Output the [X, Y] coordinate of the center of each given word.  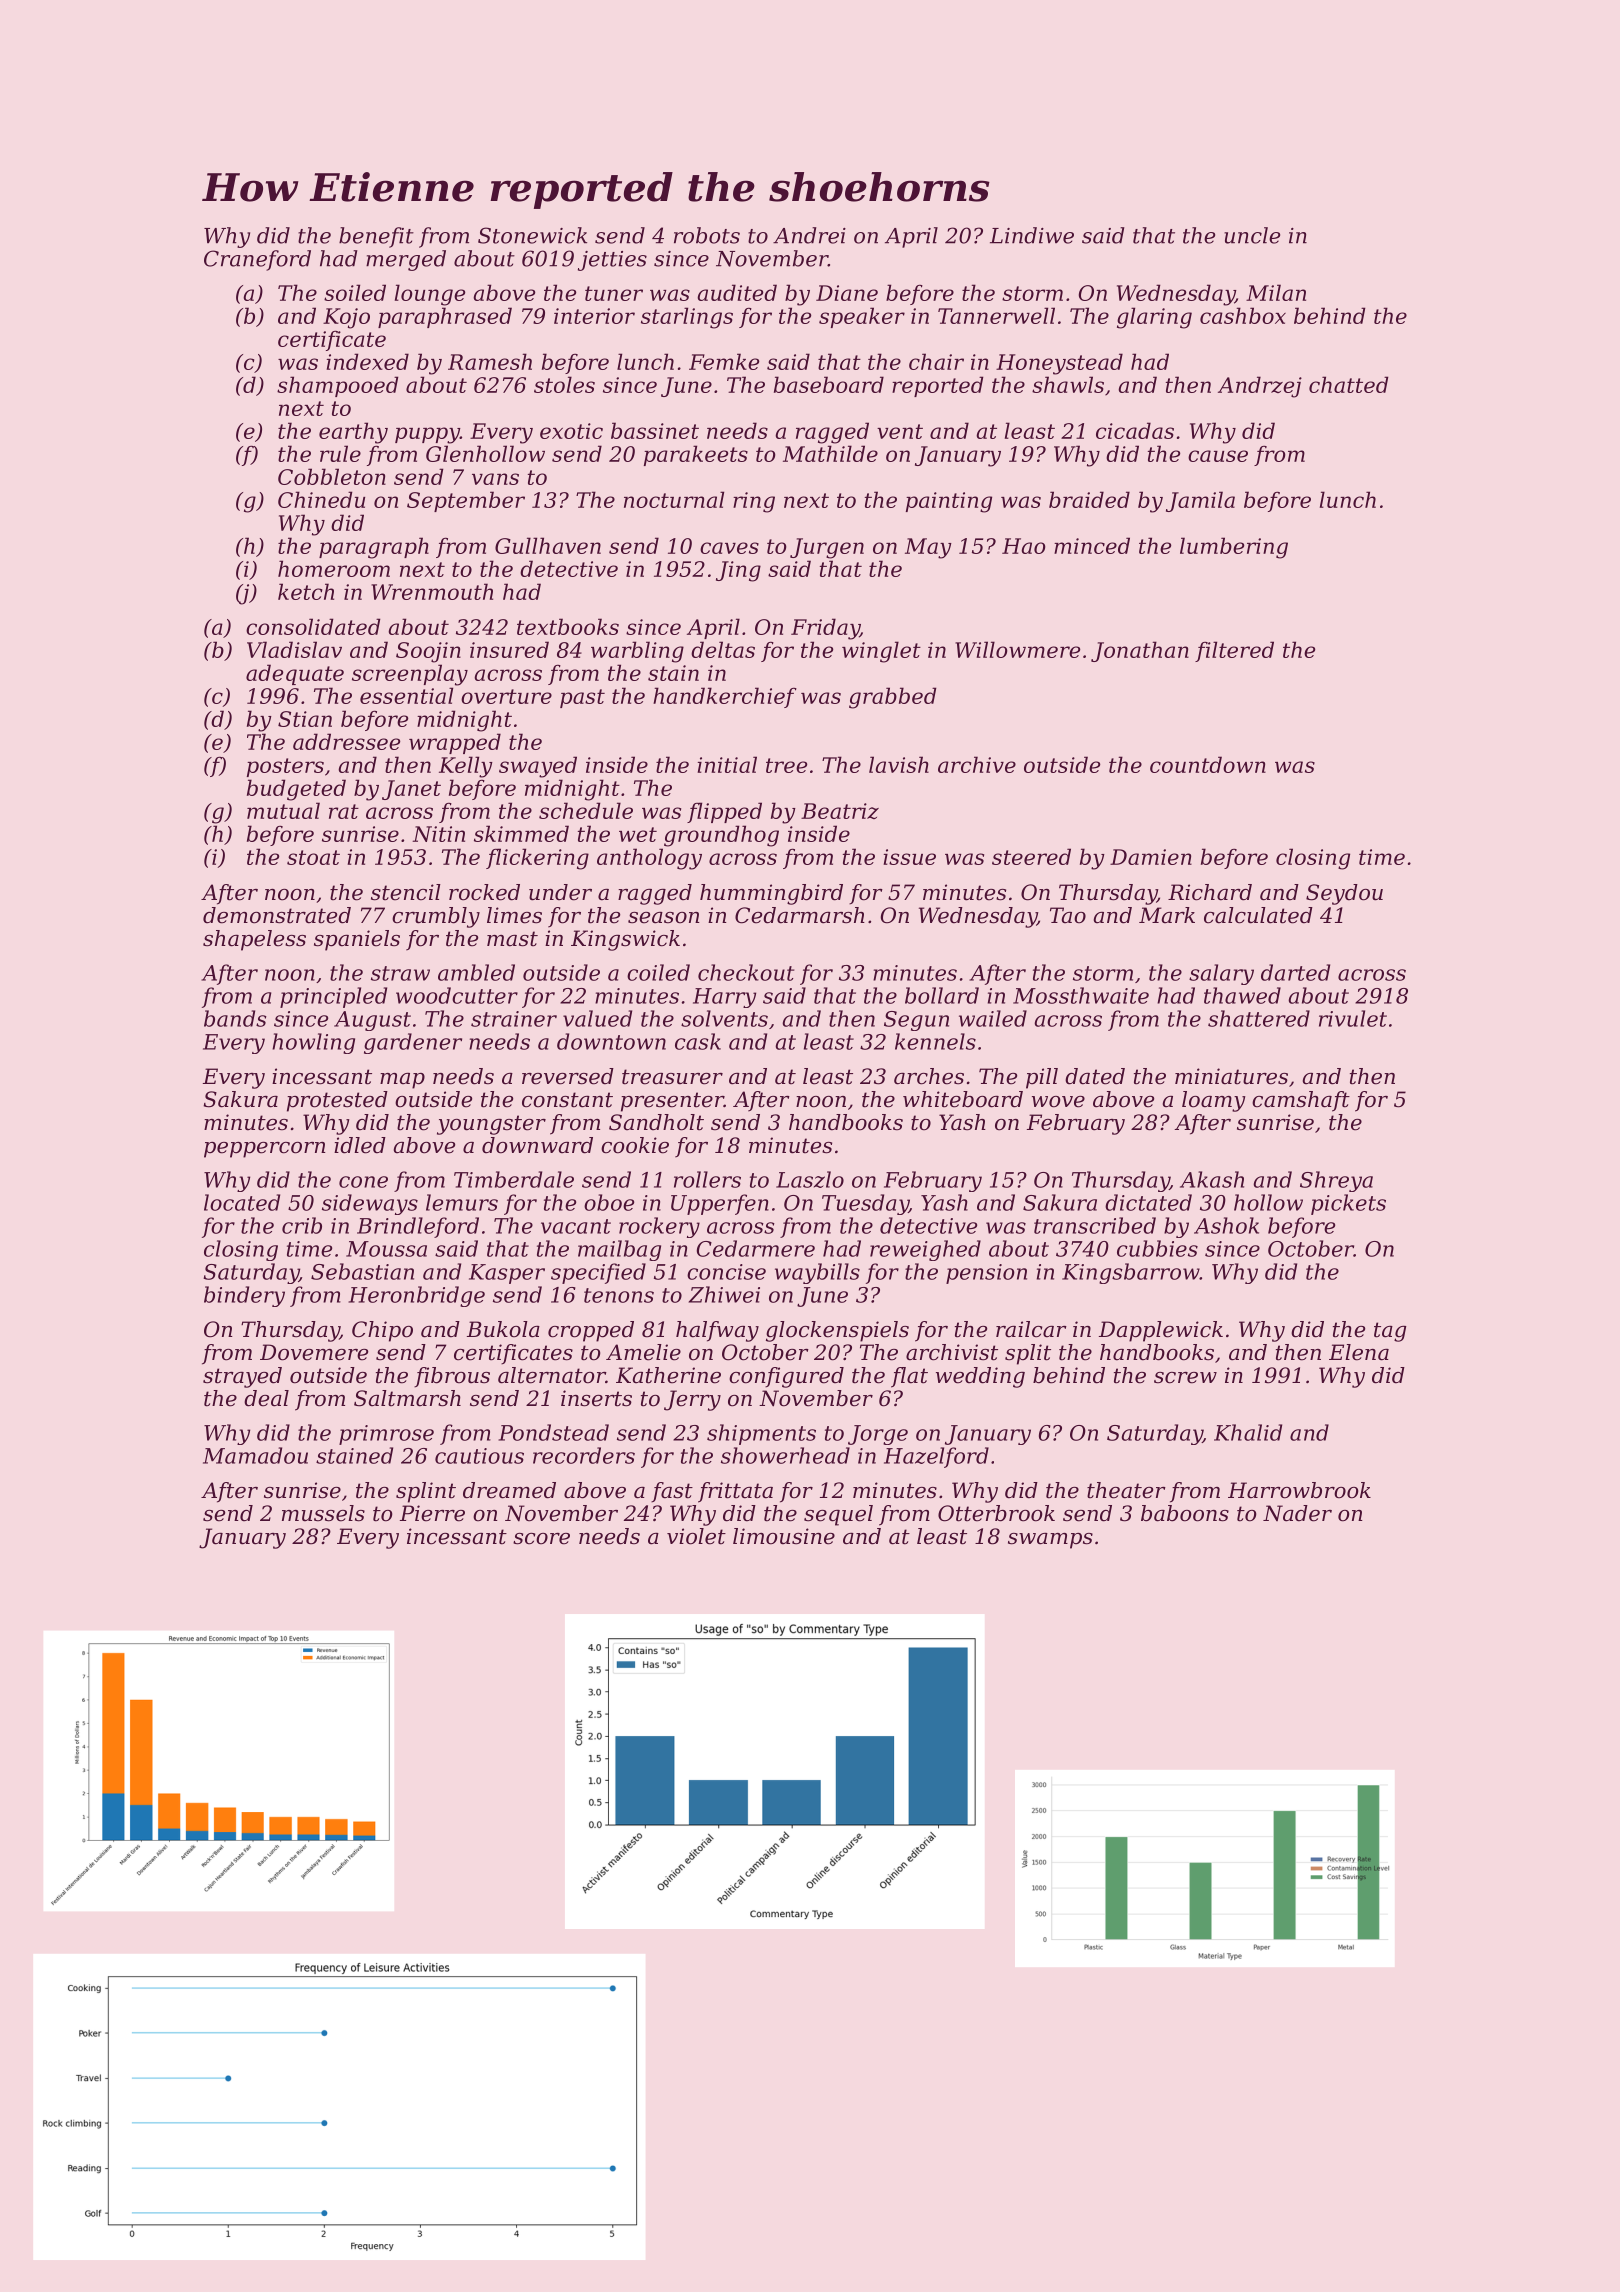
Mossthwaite [1081, 995]
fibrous [452, 1377]
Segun [916, 1021]
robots [707, 235]
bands [235, 1018]
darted [1295, 972]
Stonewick [532, 235]
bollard [942, 995]
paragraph [374, 548]
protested [337, 1101]
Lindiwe [1032, 235]
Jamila [1200, 501]
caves [729, 548]
